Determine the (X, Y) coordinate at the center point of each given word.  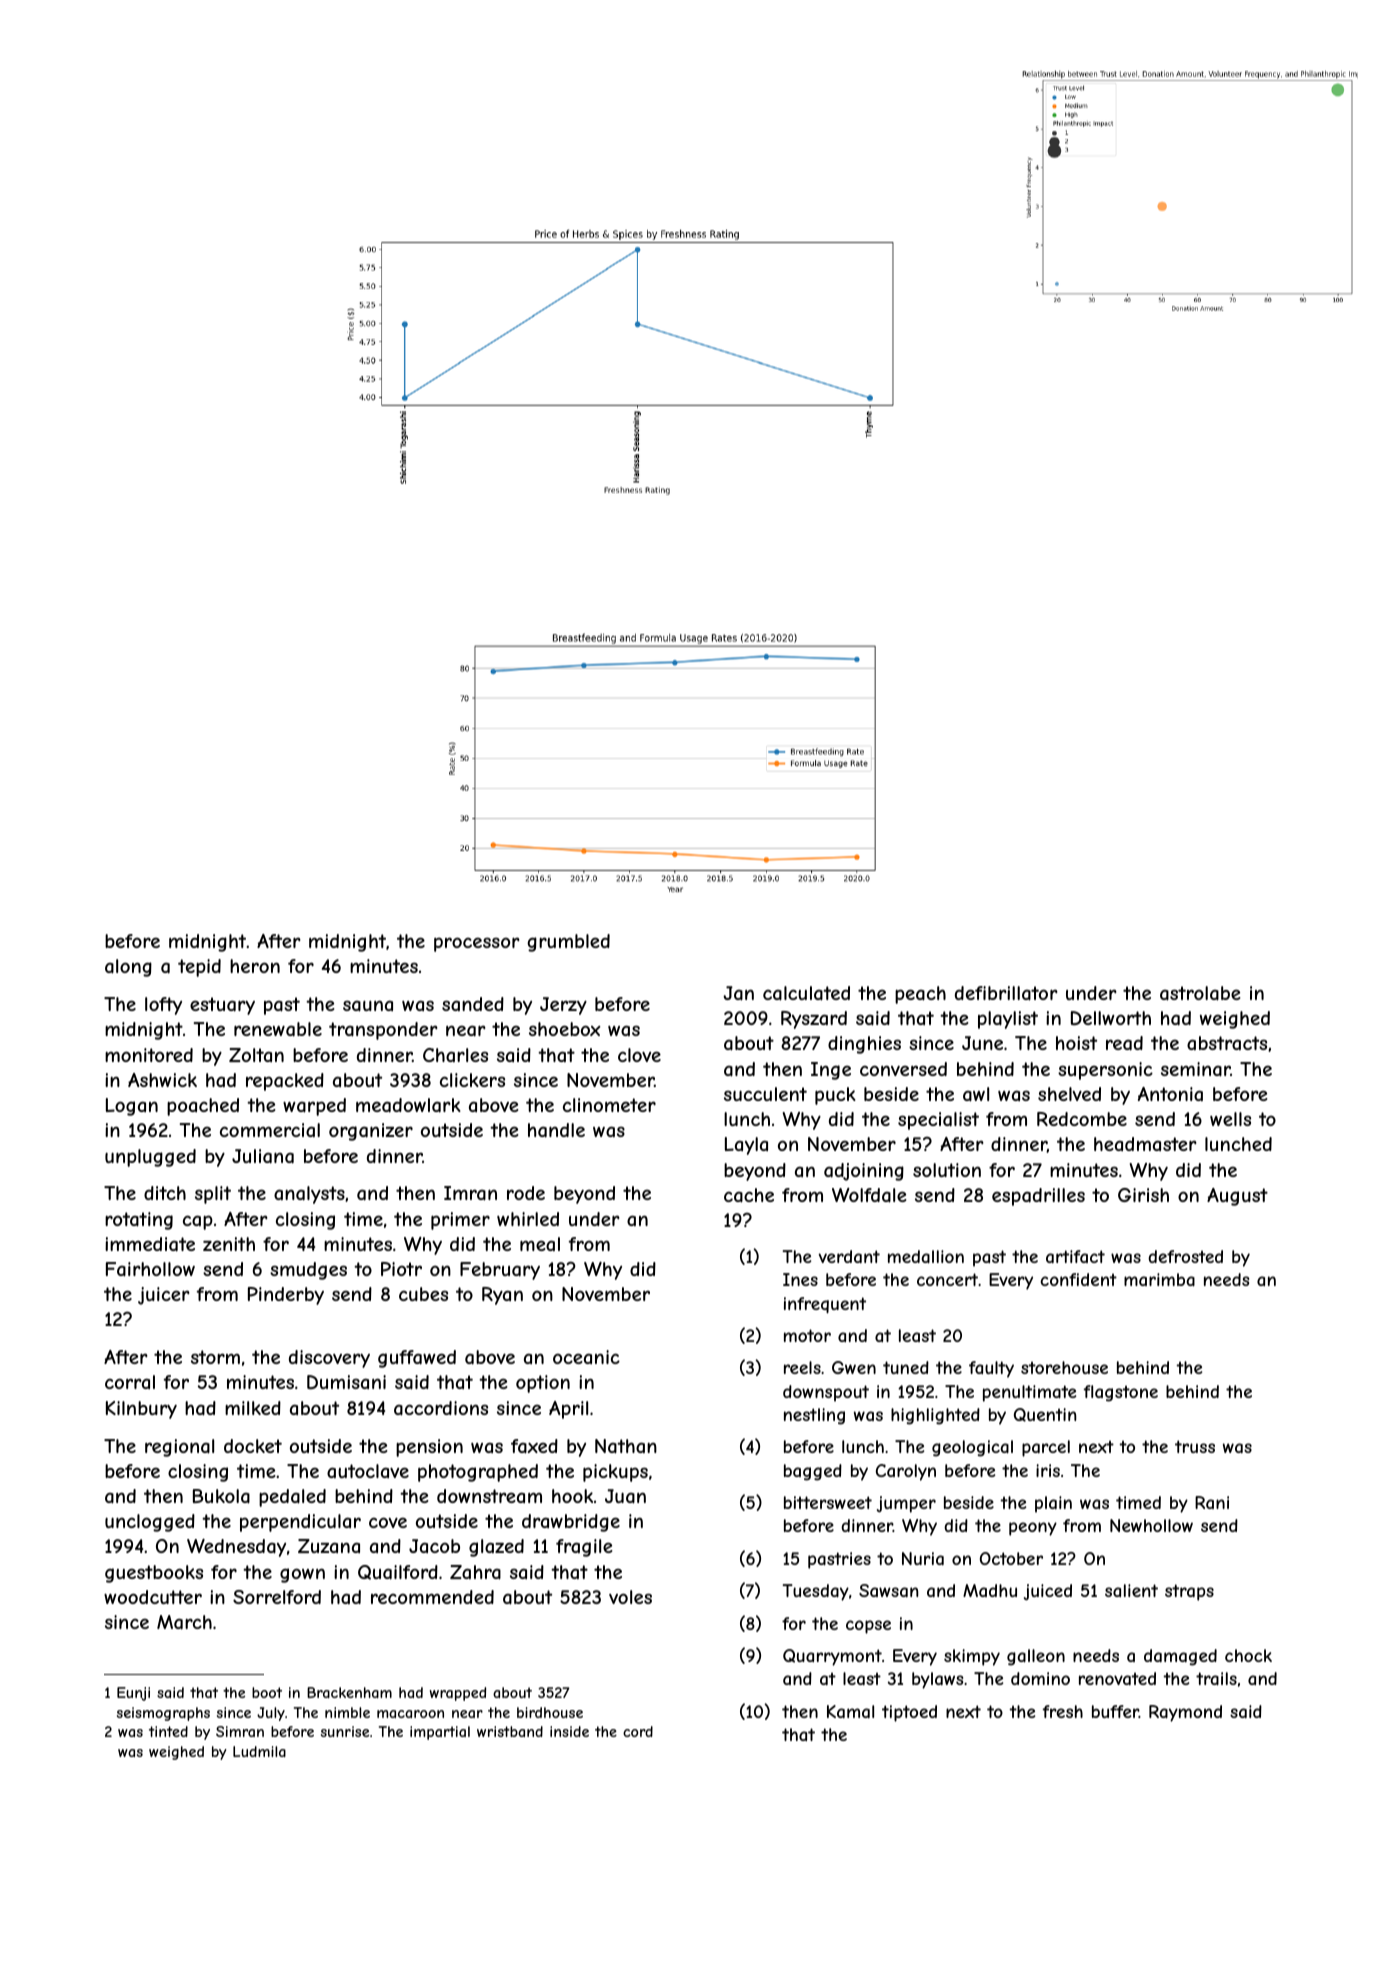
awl (976, 1094)
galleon (1036, 1657)
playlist (1008, 1020)
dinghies (864, 1045)
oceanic (586, 1357)
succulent (765, 1094)
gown (302, 1575)
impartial (440, 1733)
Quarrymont (832, 1657)
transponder (383, 1031)
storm (215, 1357)
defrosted (1185, 1256)
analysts (309, 1195)
